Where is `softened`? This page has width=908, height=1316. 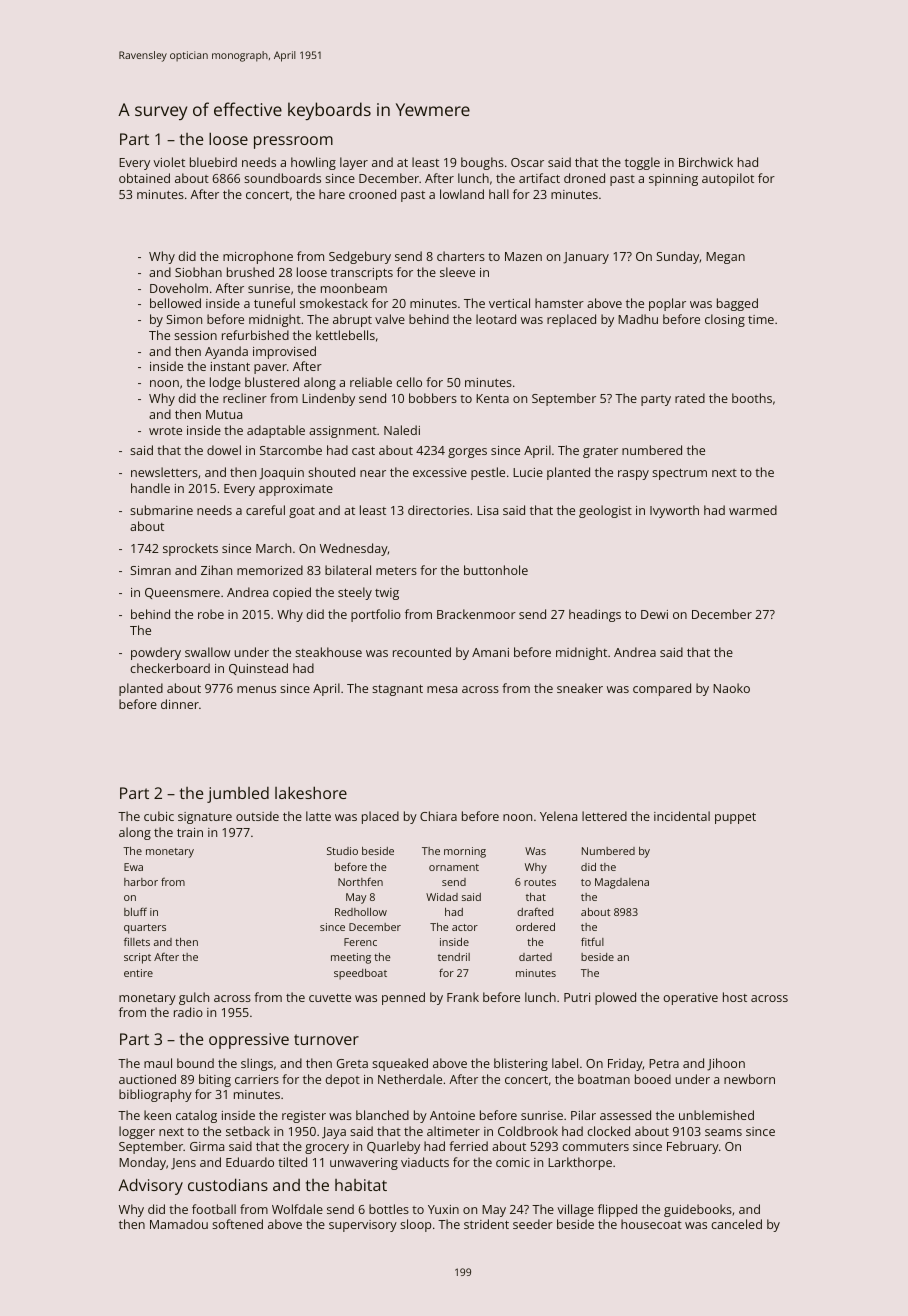
softened is located at coordinates (237, 1224).
